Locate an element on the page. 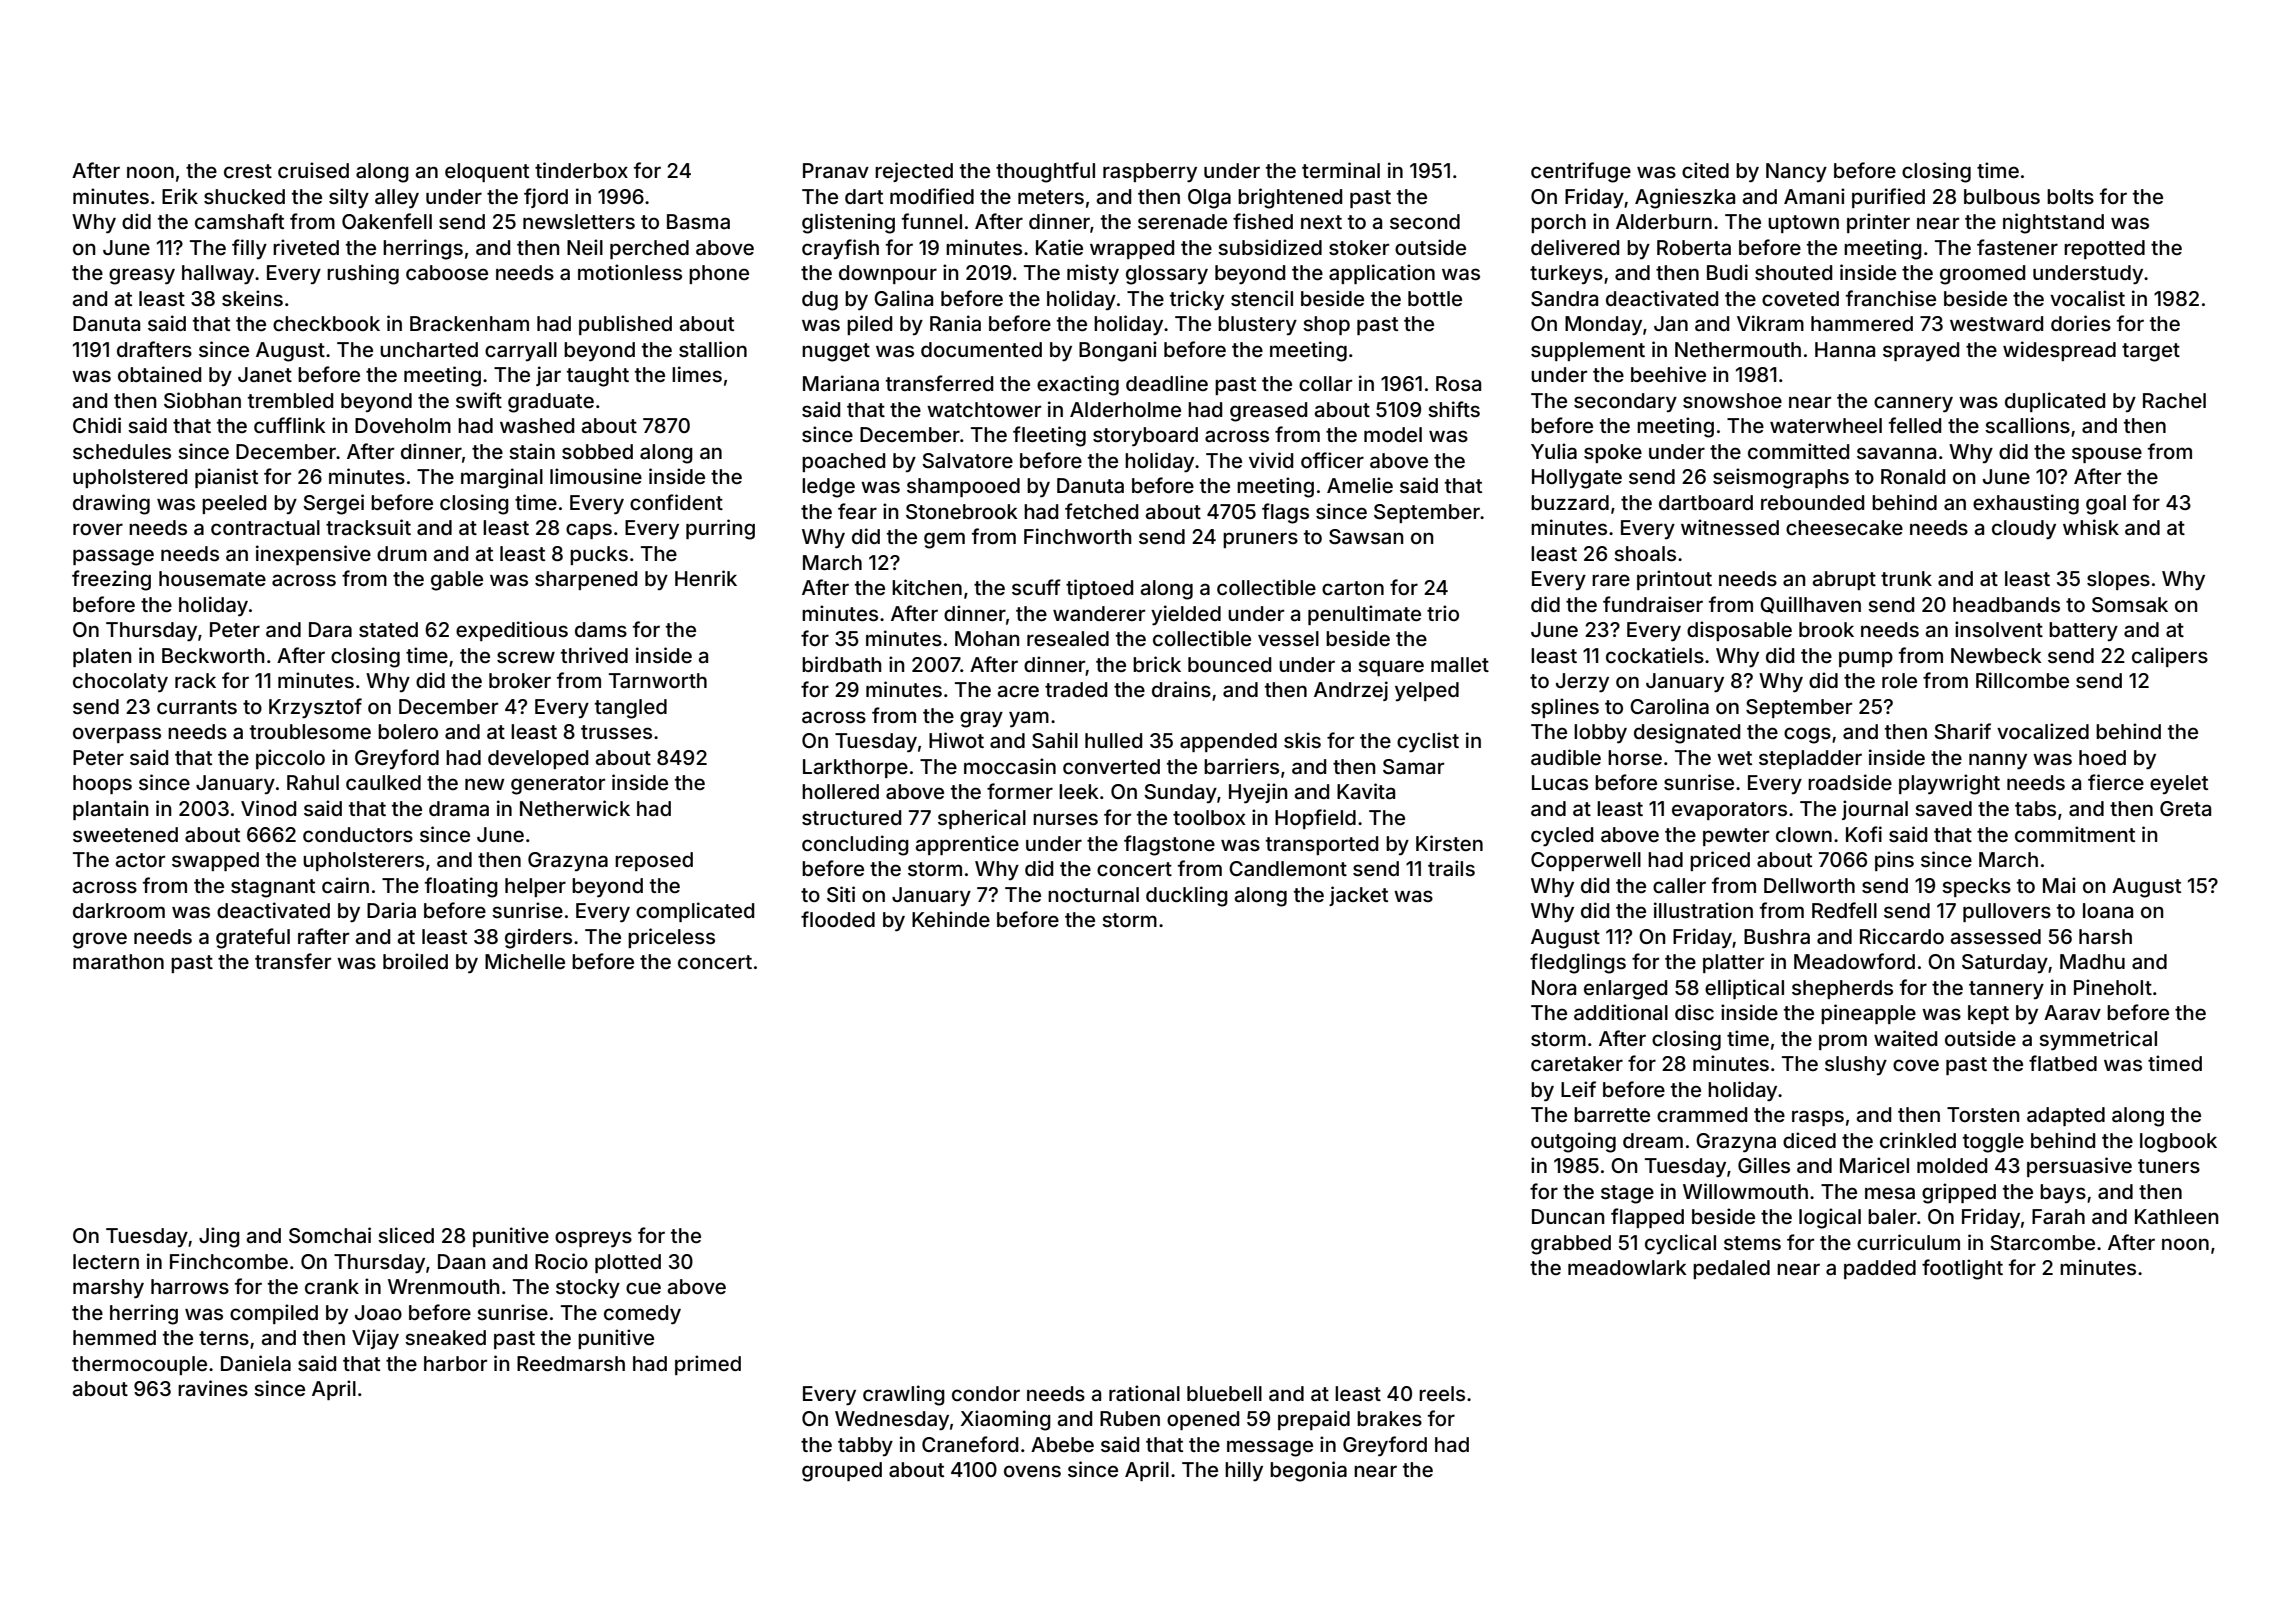 Image resolution: width=2292 pixels, height=1620 pixels. Pranav is located at coordinates (836, 170).
